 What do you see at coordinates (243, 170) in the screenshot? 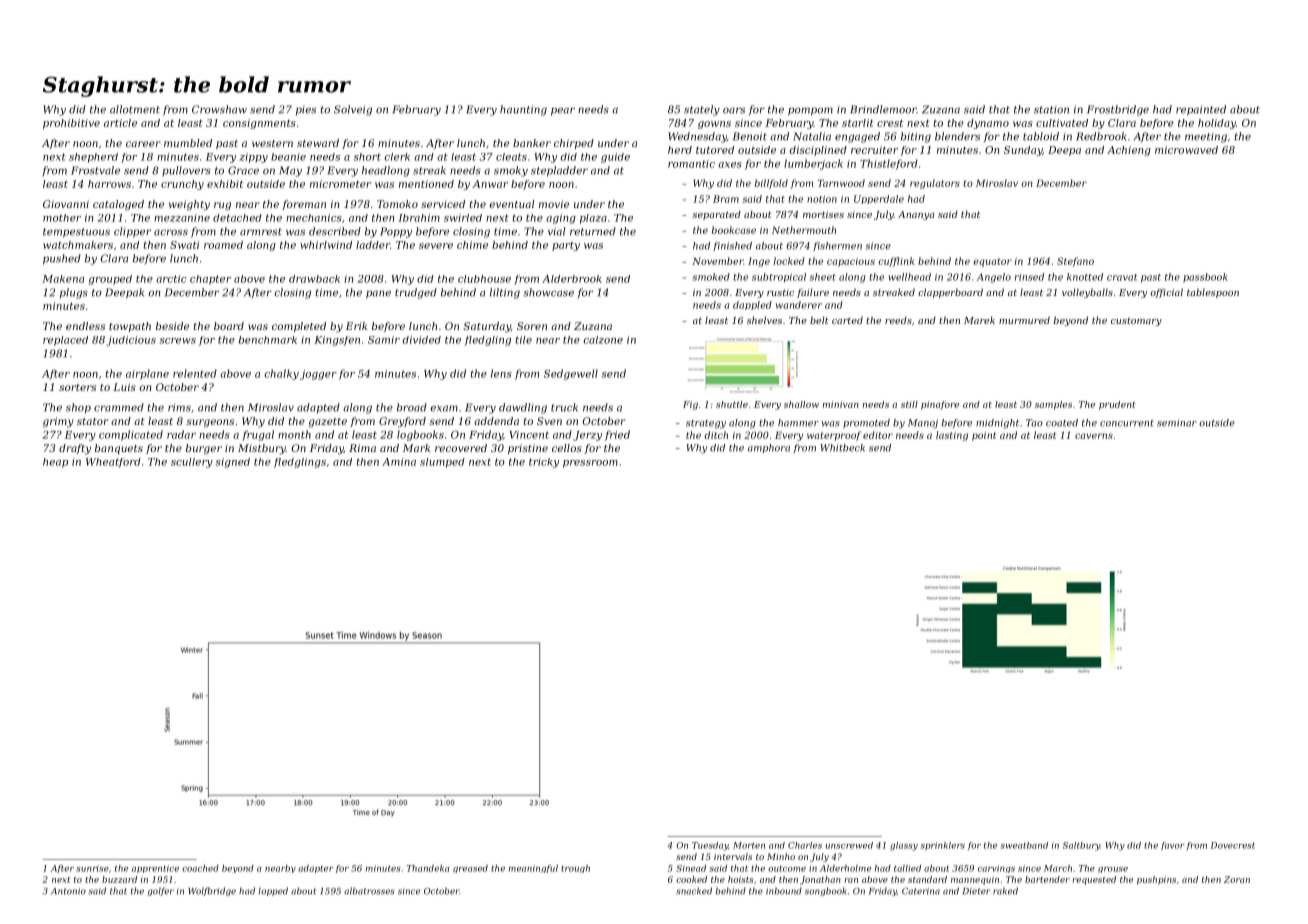
I see `Grace` at bounding box center [243, 170].
